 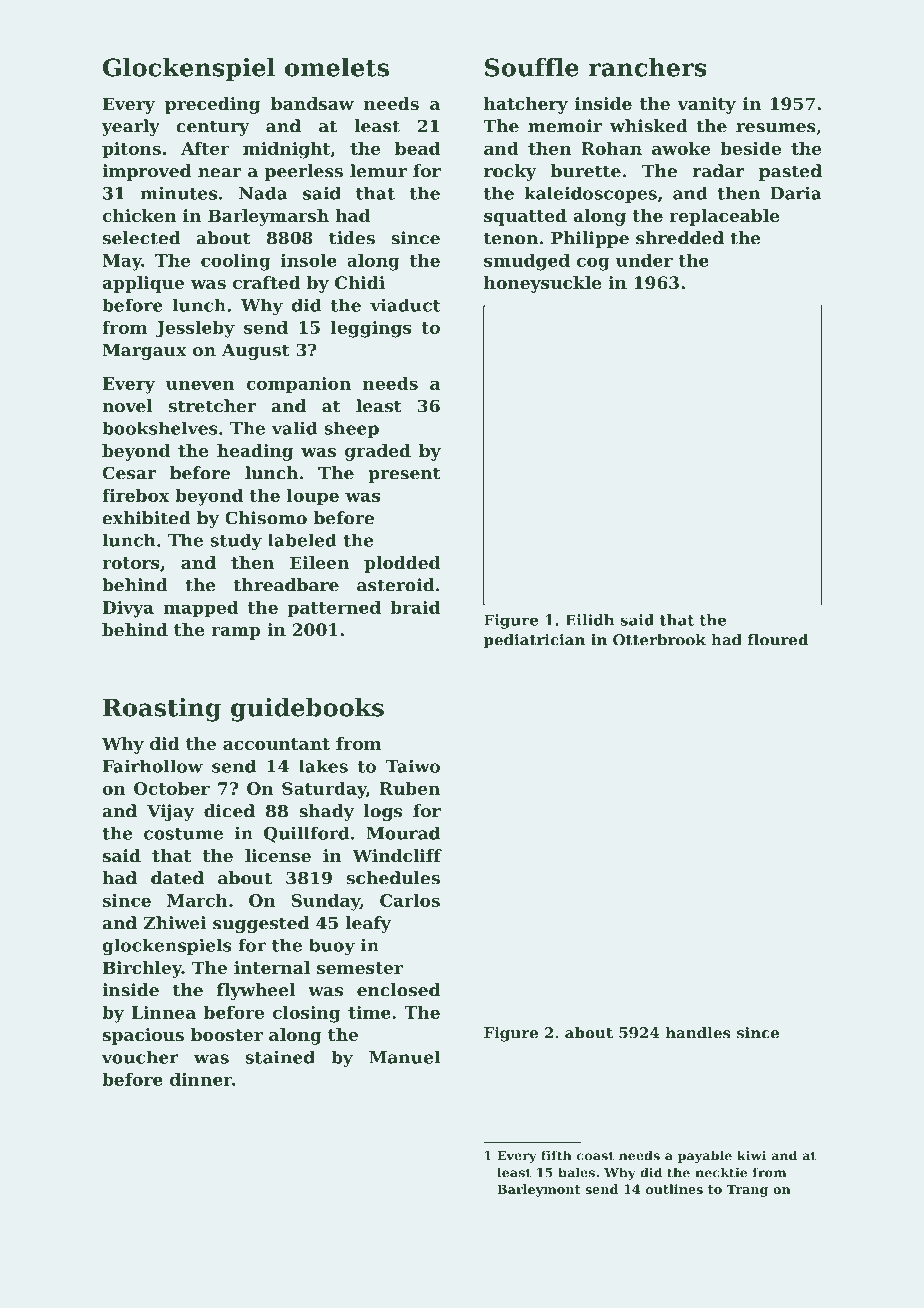 What do you see at coordinates (131, 127) in the page?
I see `yearly` at bounding box center [131, 127].
